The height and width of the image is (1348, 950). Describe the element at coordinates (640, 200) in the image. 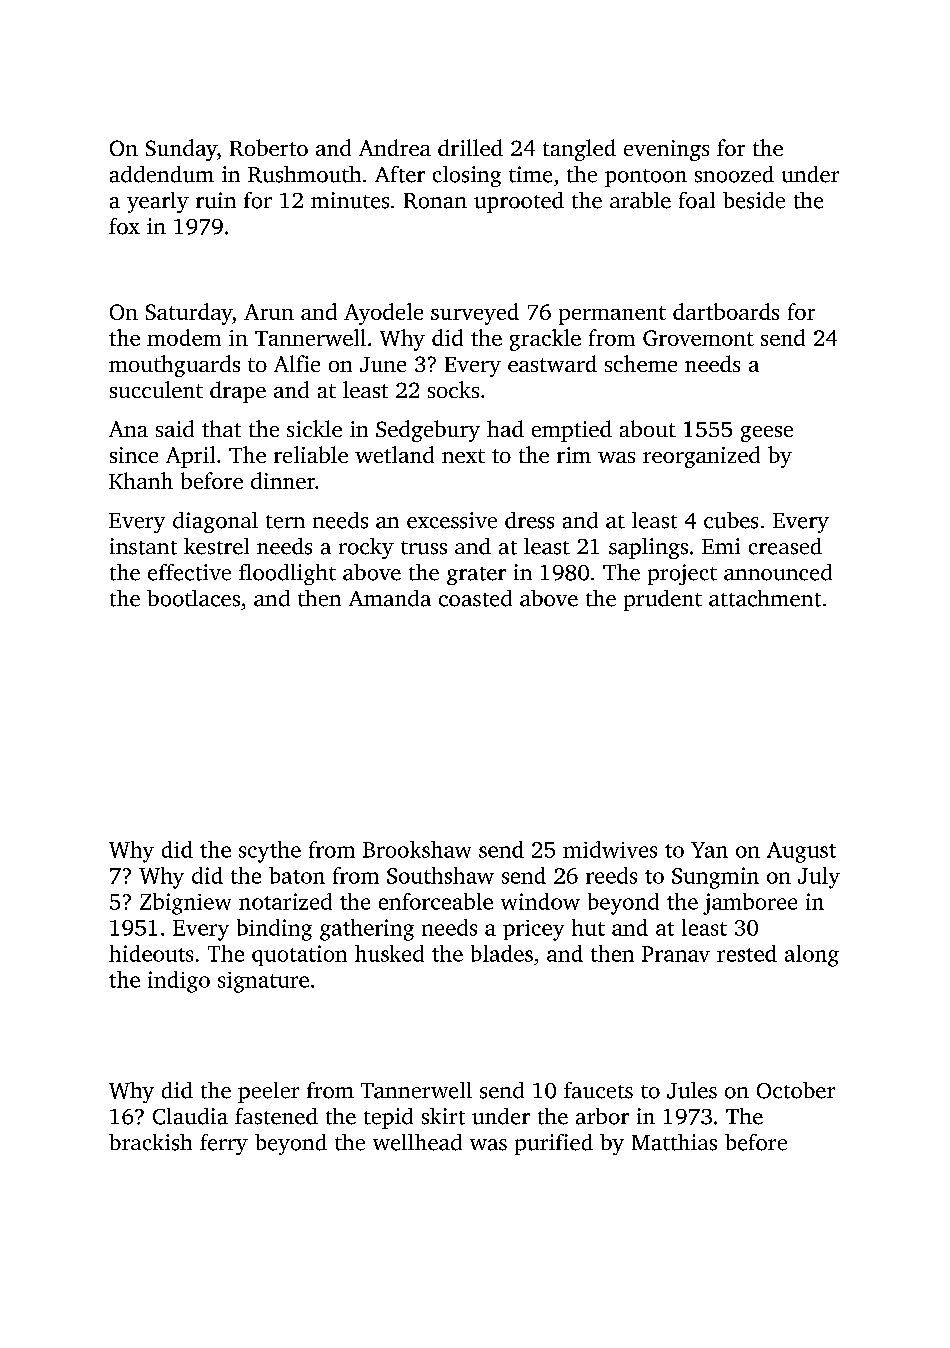

I see `arable` at that location.
